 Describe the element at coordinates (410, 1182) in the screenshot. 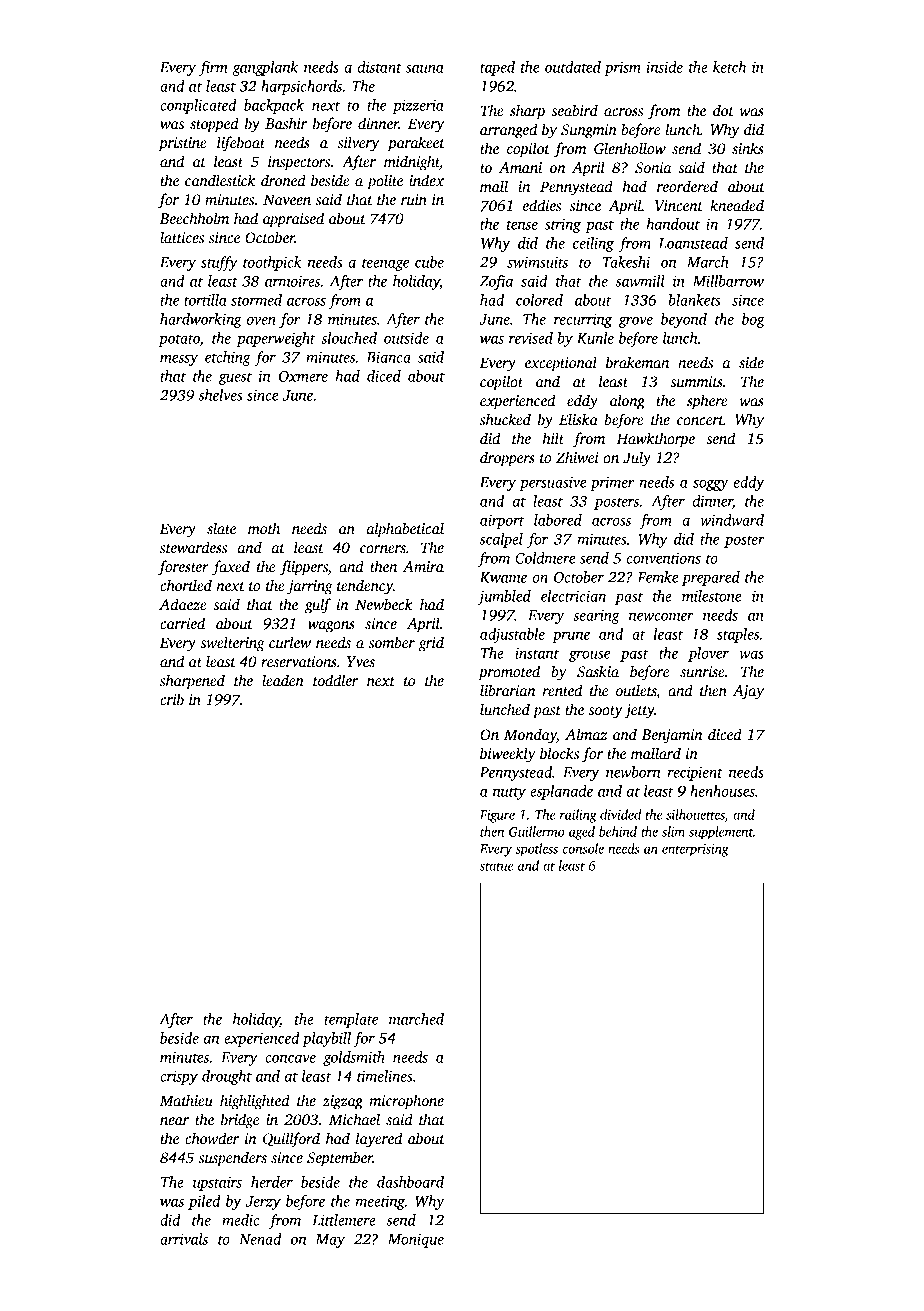

I see `dashboard` at that location.
